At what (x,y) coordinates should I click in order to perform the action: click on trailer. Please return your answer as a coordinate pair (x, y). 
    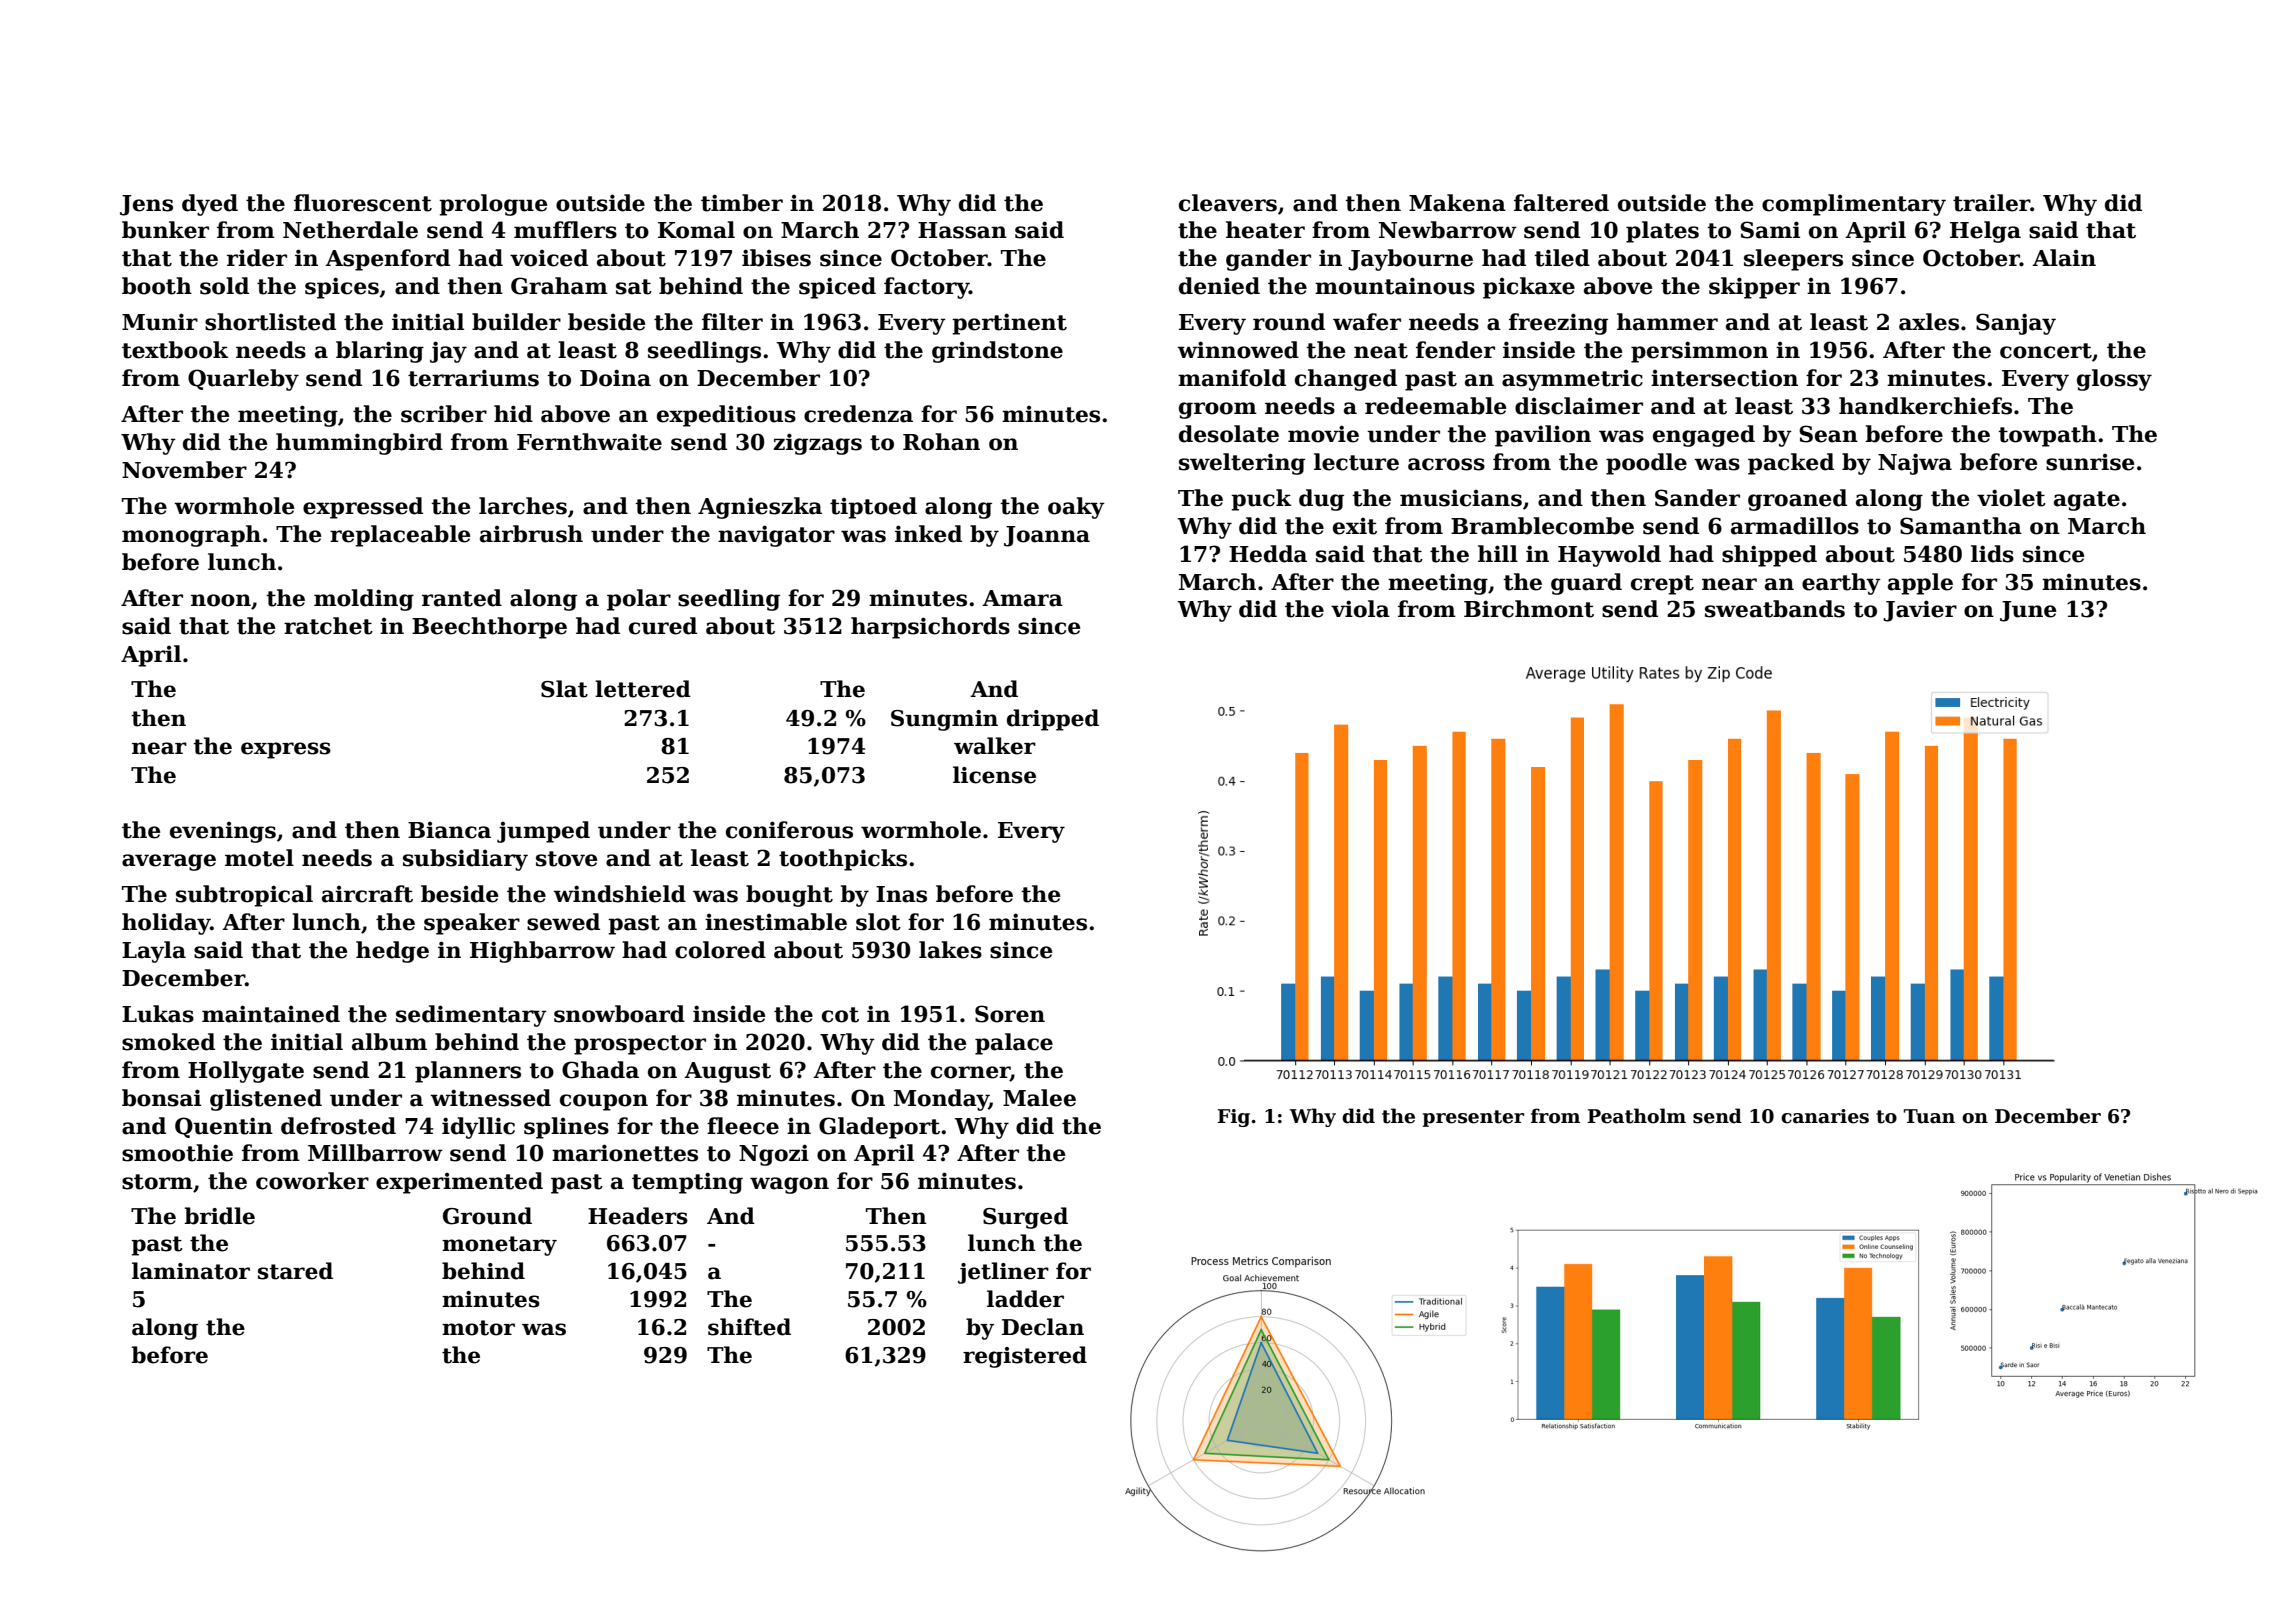
    Looking at the image, I should click on (1991, 203).
